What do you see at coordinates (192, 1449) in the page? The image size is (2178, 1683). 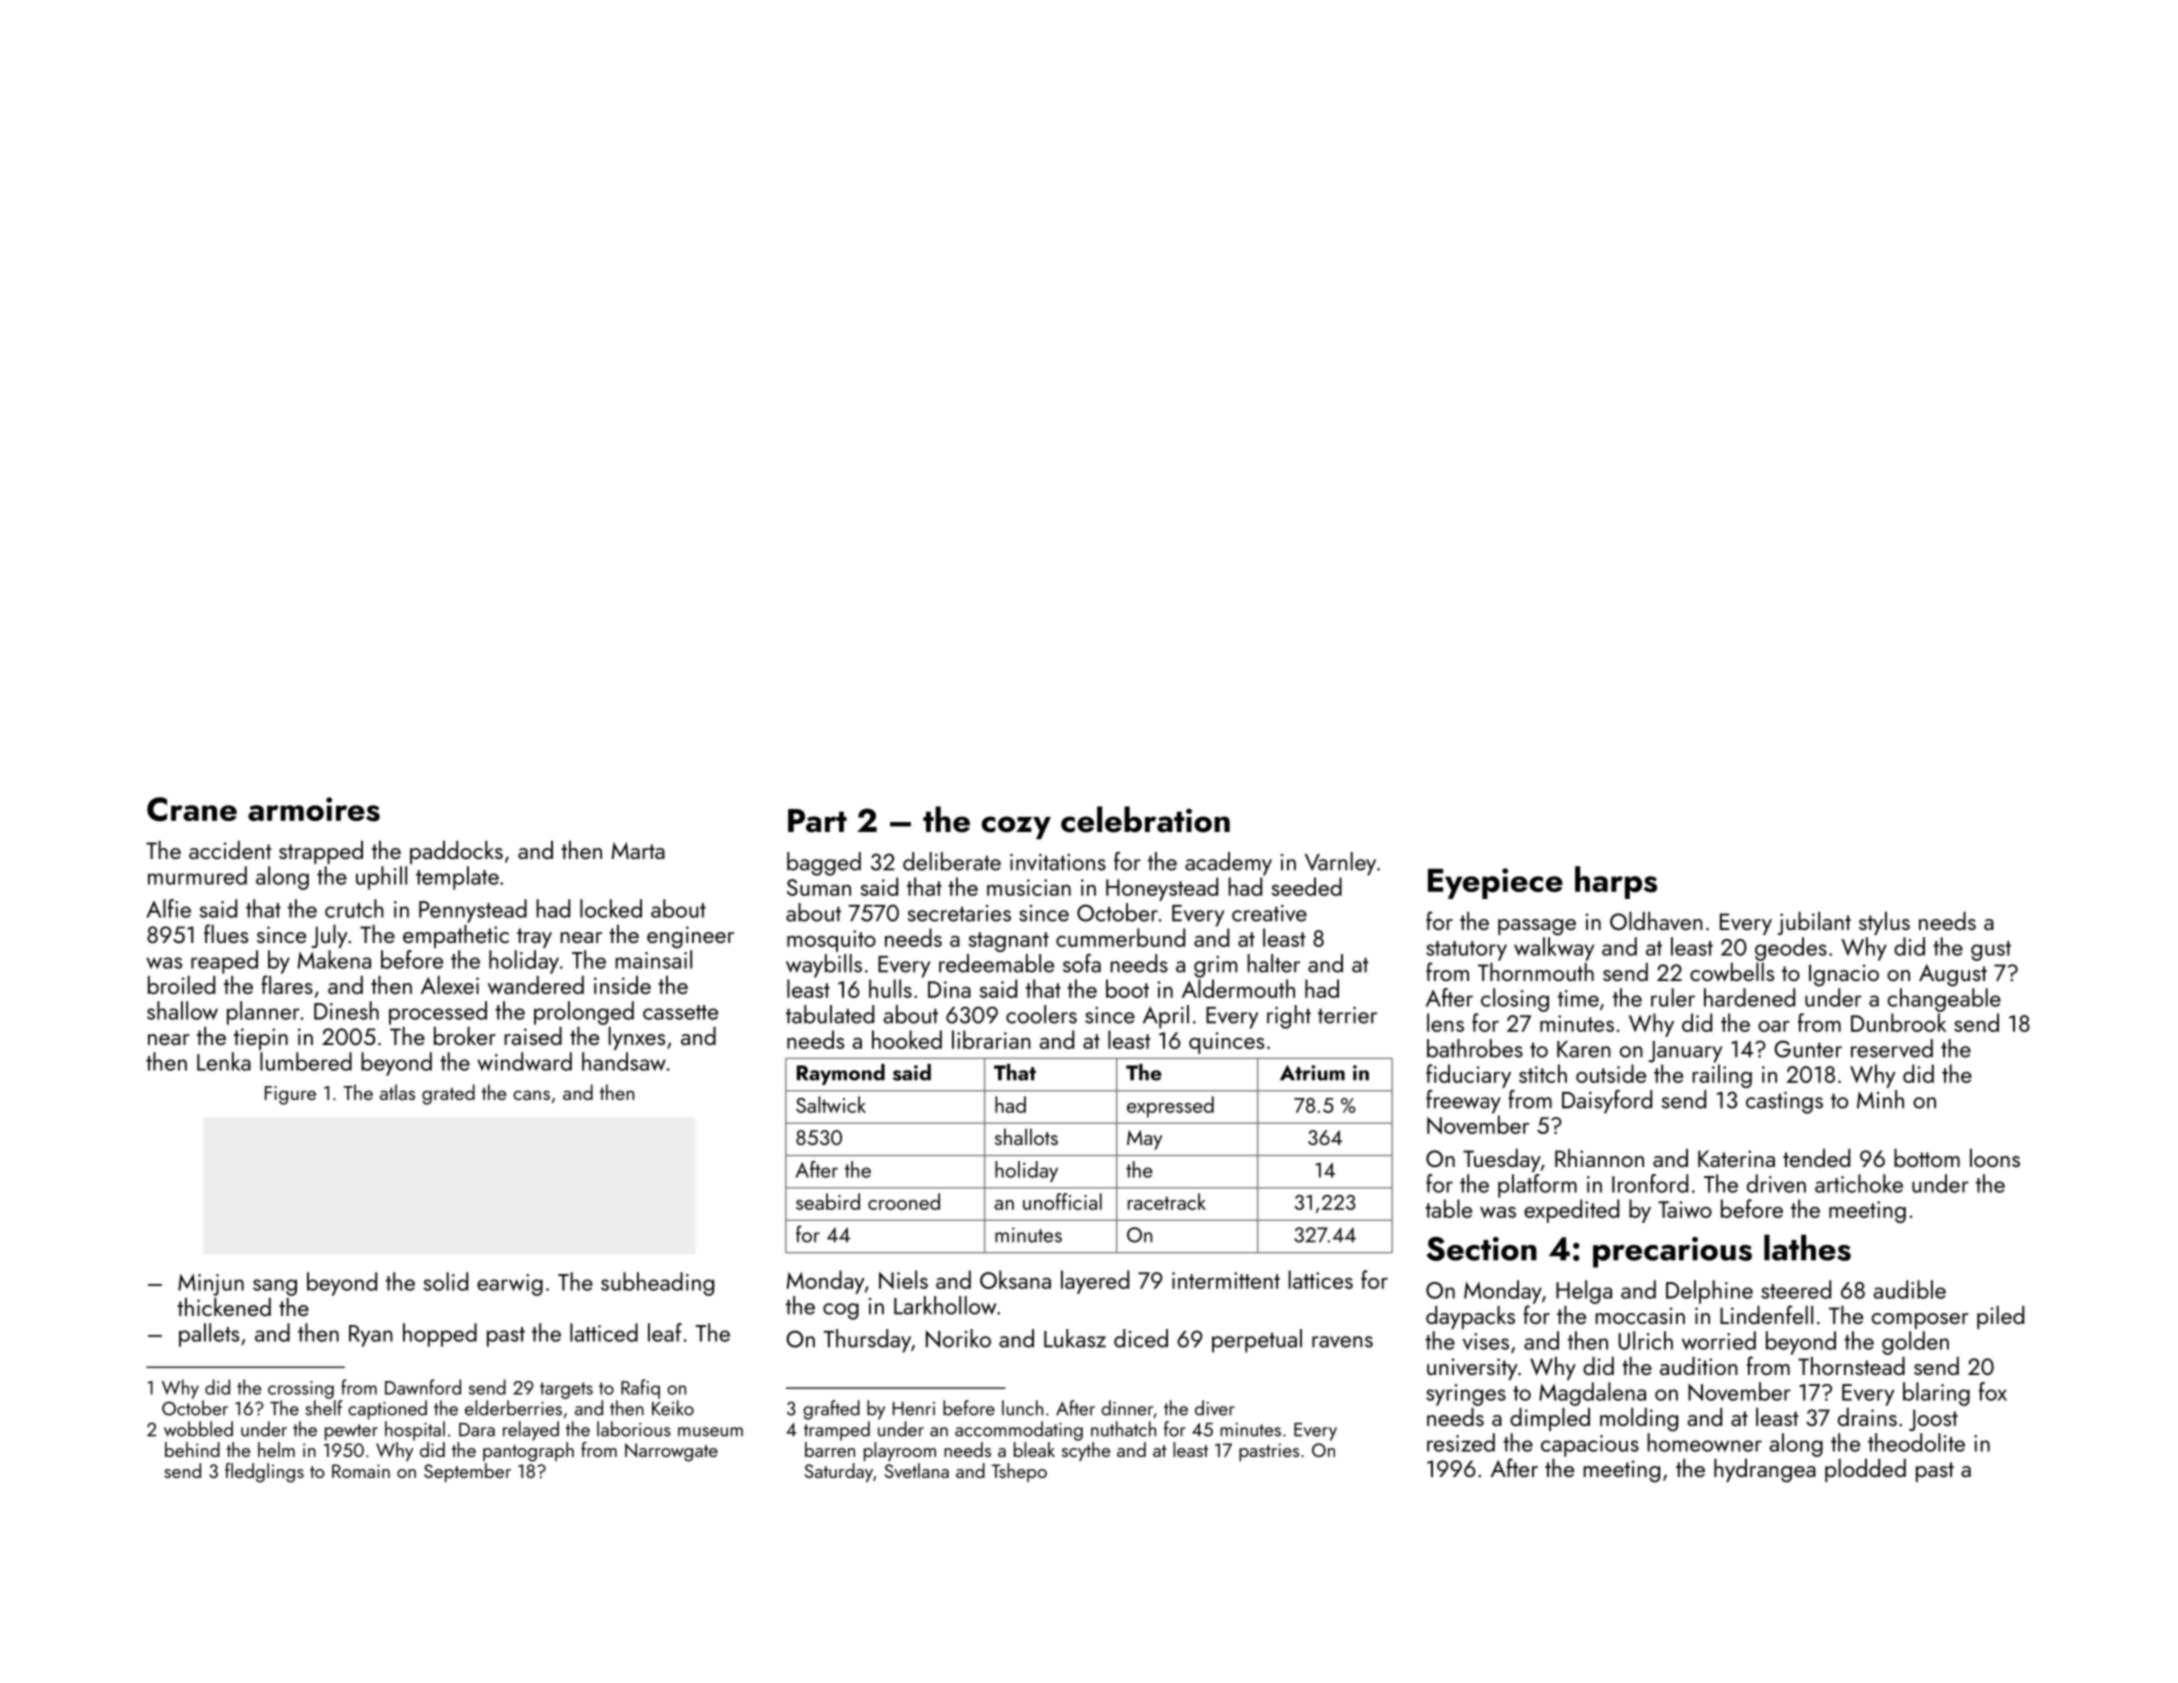 I see `behind` at bounding box center [192, 1449].
